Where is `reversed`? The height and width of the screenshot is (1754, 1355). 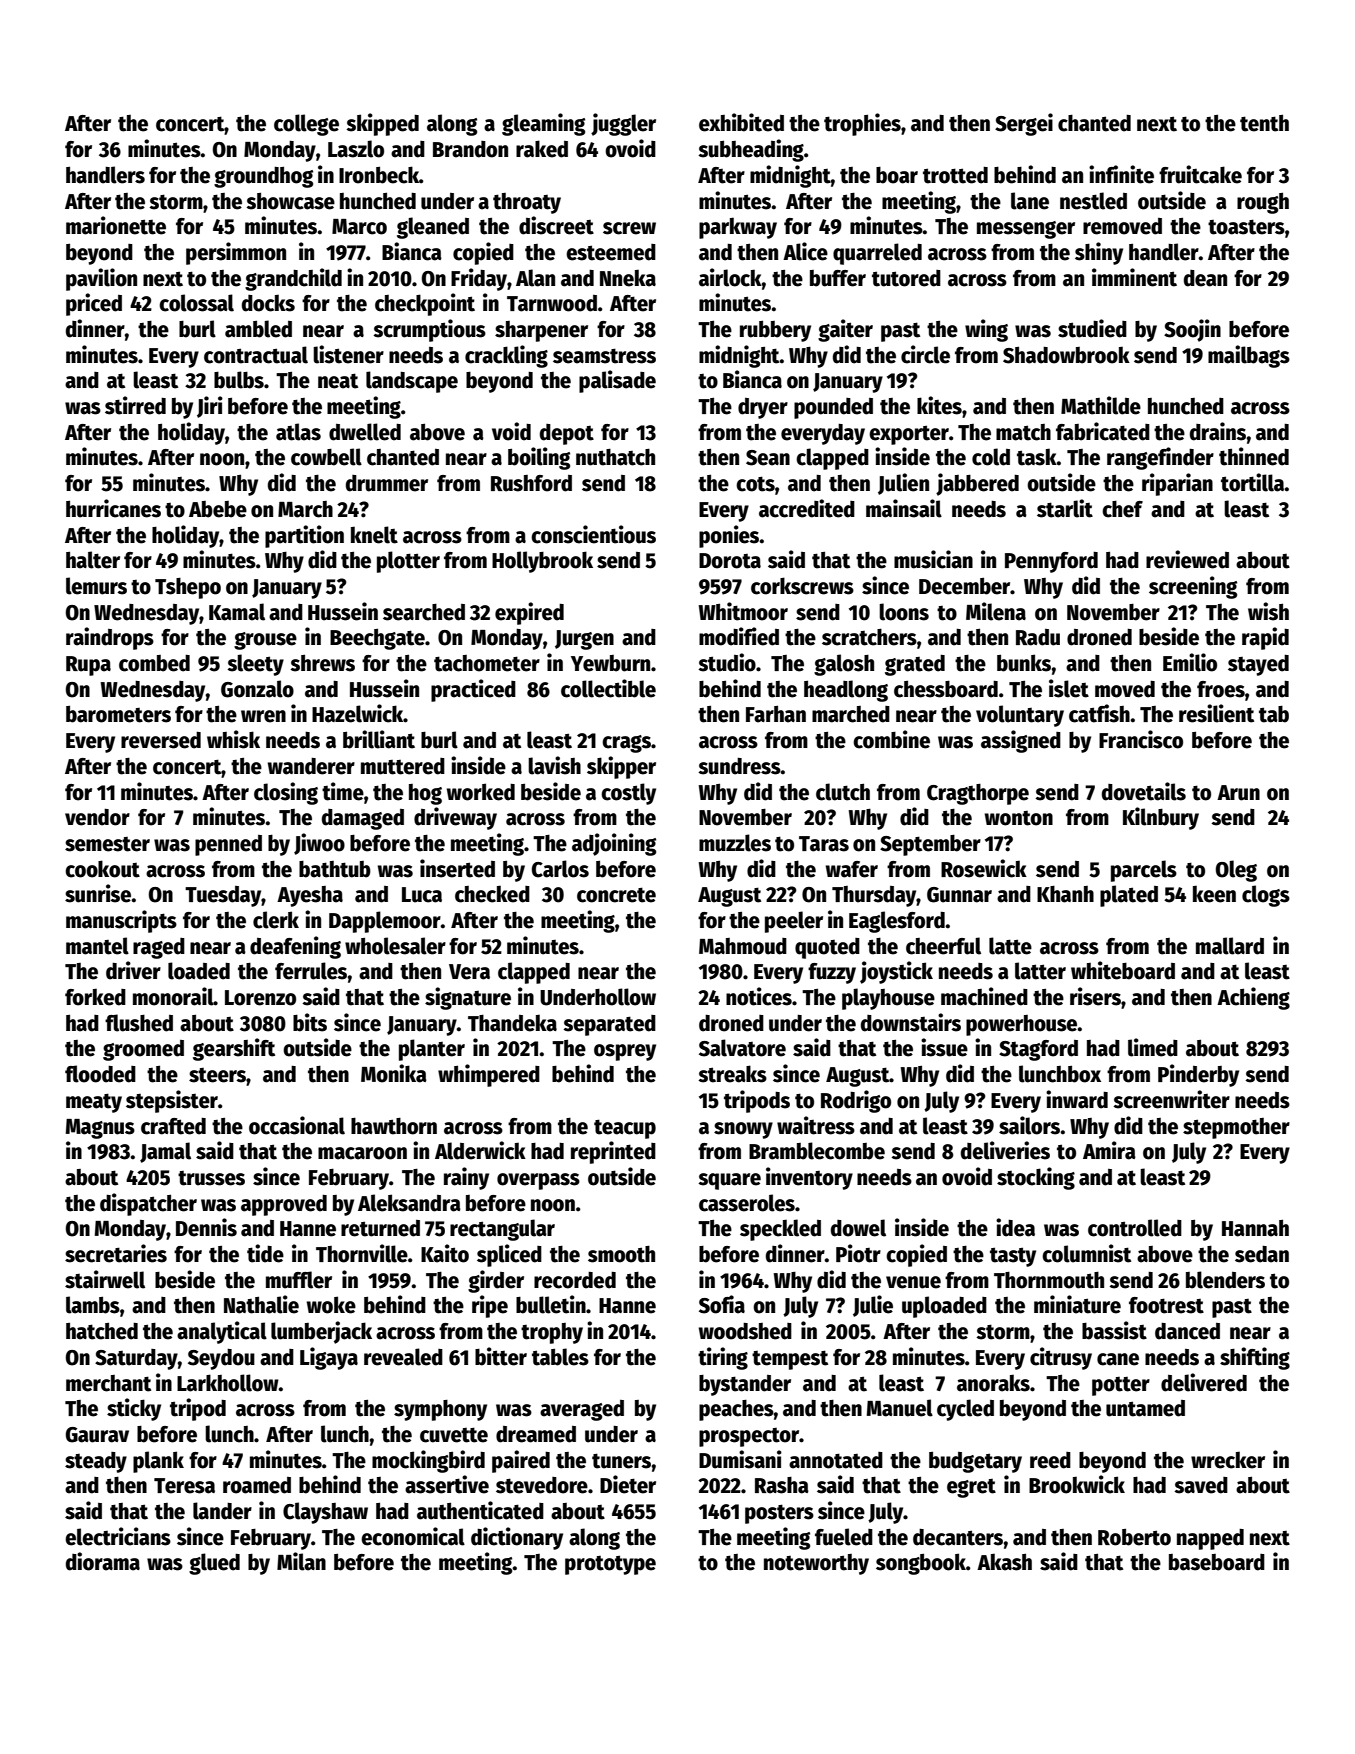
reversed is located at coordinates (161, 740).
